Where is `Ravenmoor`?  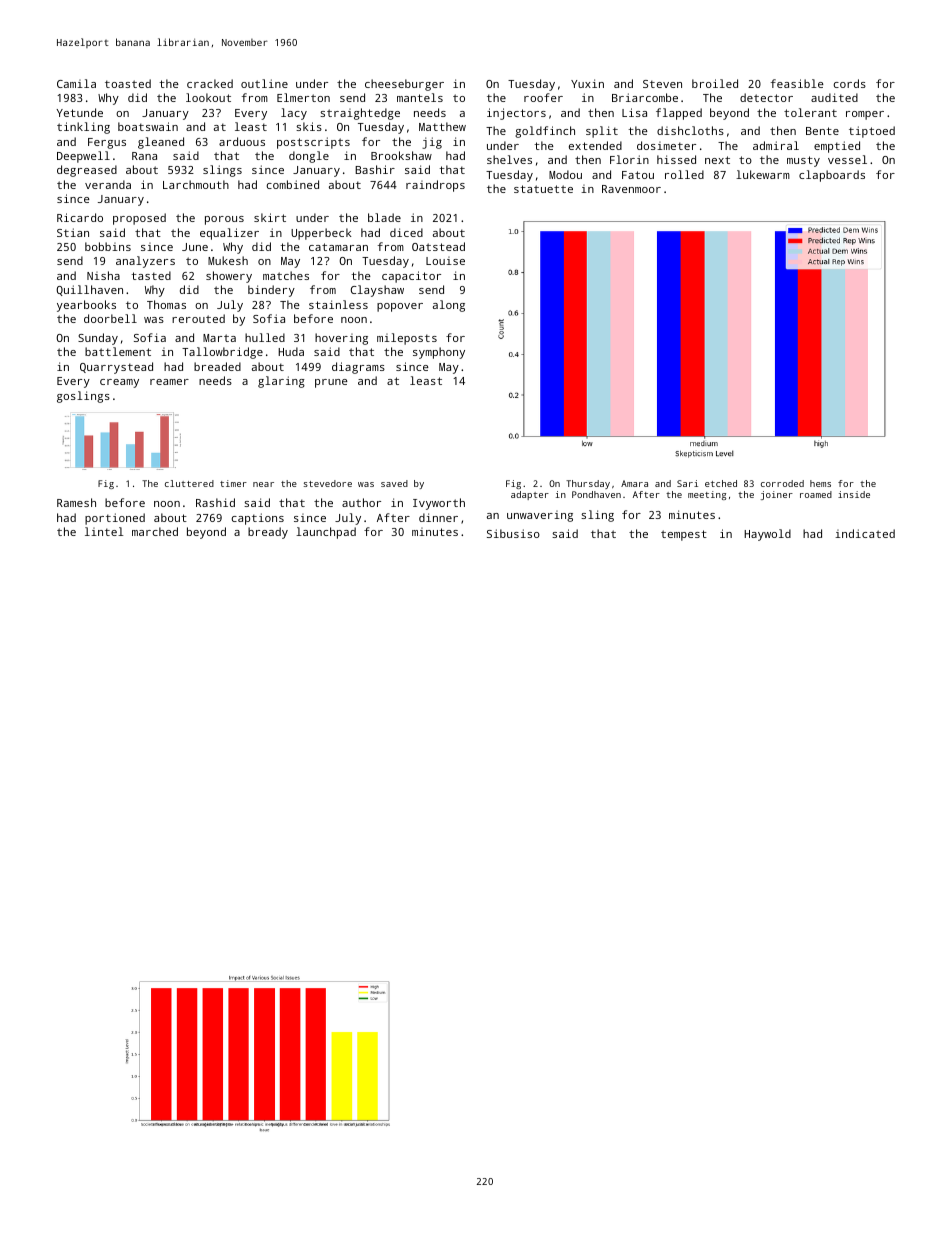
Ravenmoor is located at coordinates (631, 189).
